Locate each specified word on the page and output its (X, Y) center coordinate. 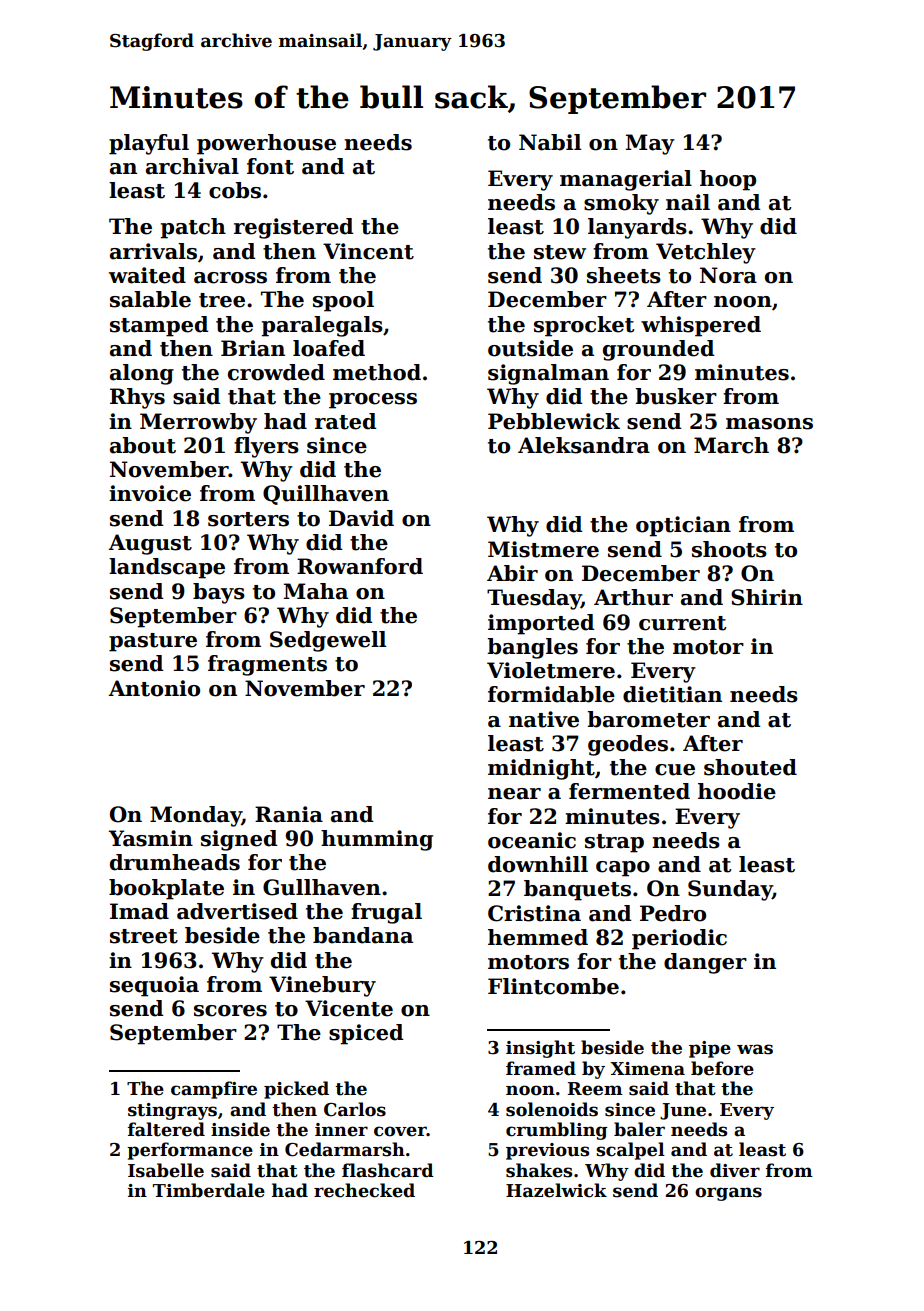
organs (728, 1194)
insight (540, 1049)
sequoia (154, 986)
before (722, 1068)
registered (293, 228)
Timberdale (209, 1190)
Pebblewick (554, 421)
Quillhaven (326, 495)
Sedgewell (328, 641)
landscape (167, 568)
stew (560, 252)
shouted (750, 767)
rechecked (364, 1190)
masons (769, 424)
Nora (728, 275)
